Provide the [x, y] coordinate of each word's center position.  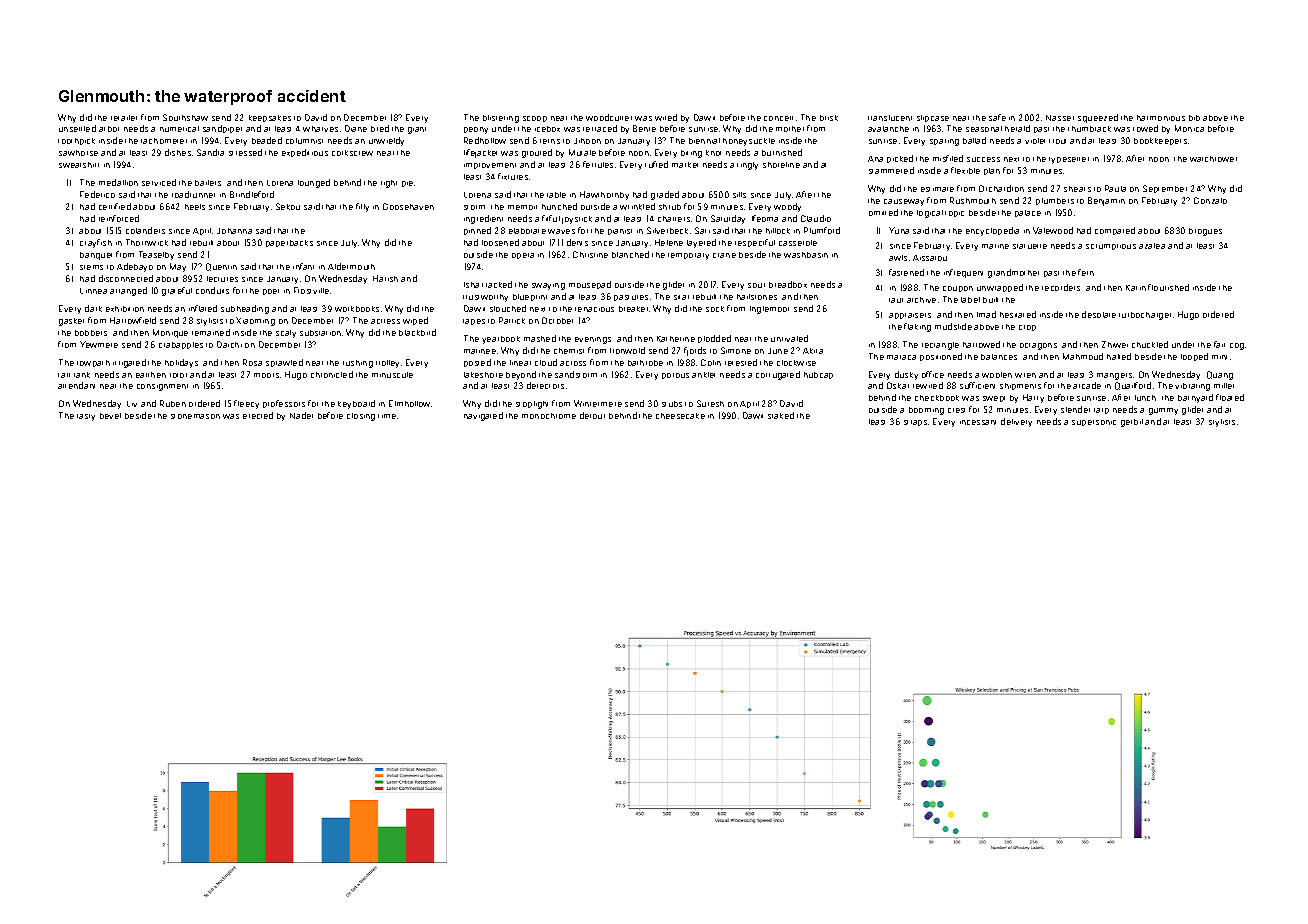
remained [211, 332]
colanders [145, 230]
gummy [1163, 411]
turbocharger [1145, 316]
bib [1194, 118]
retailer [124, 118]
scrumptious [1111, 247]
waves [561, 231]
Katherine [676, 339]
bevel [110, 416]
